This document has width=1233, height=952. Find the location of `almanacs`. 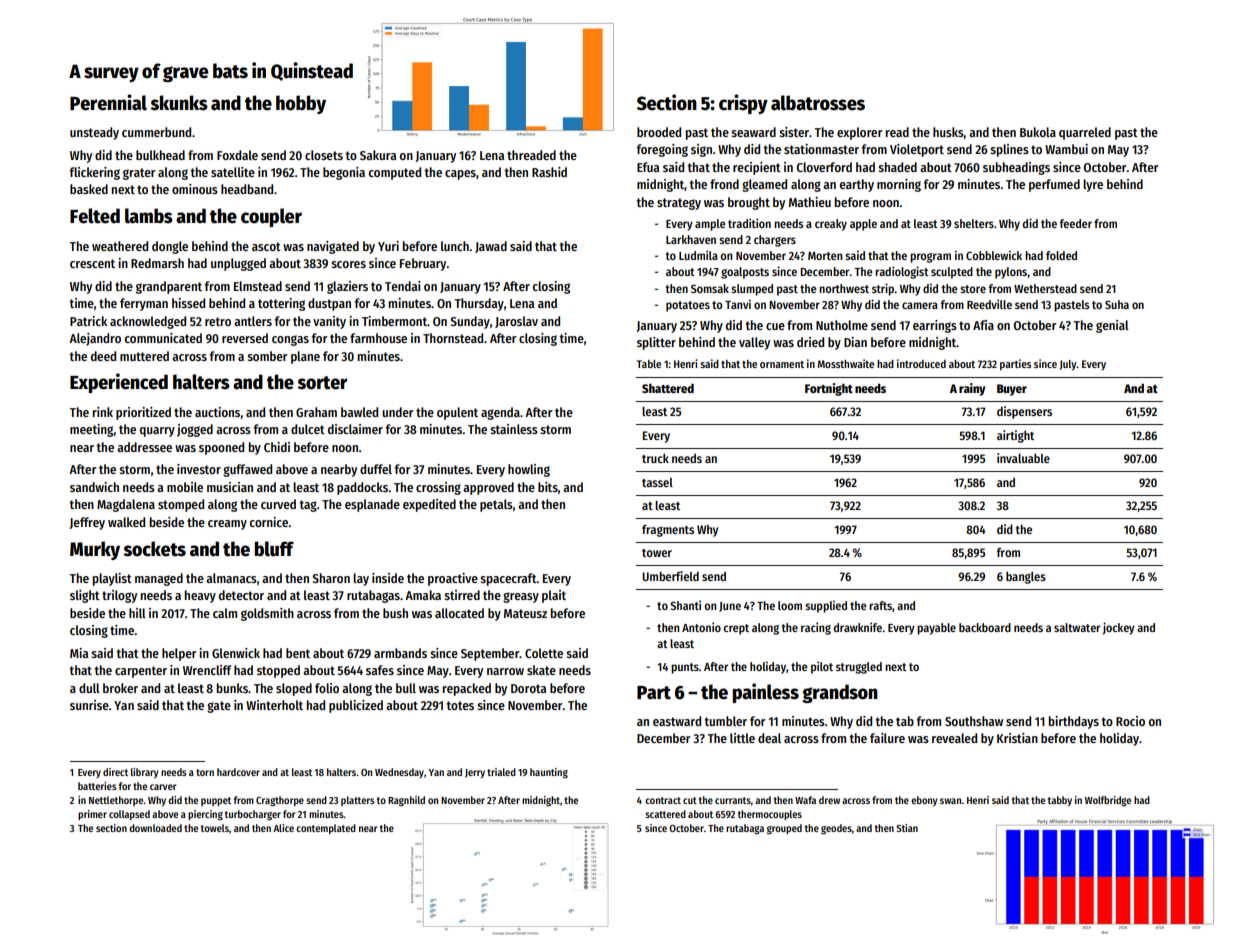

almanacs is located at coordinates (231, 578).
